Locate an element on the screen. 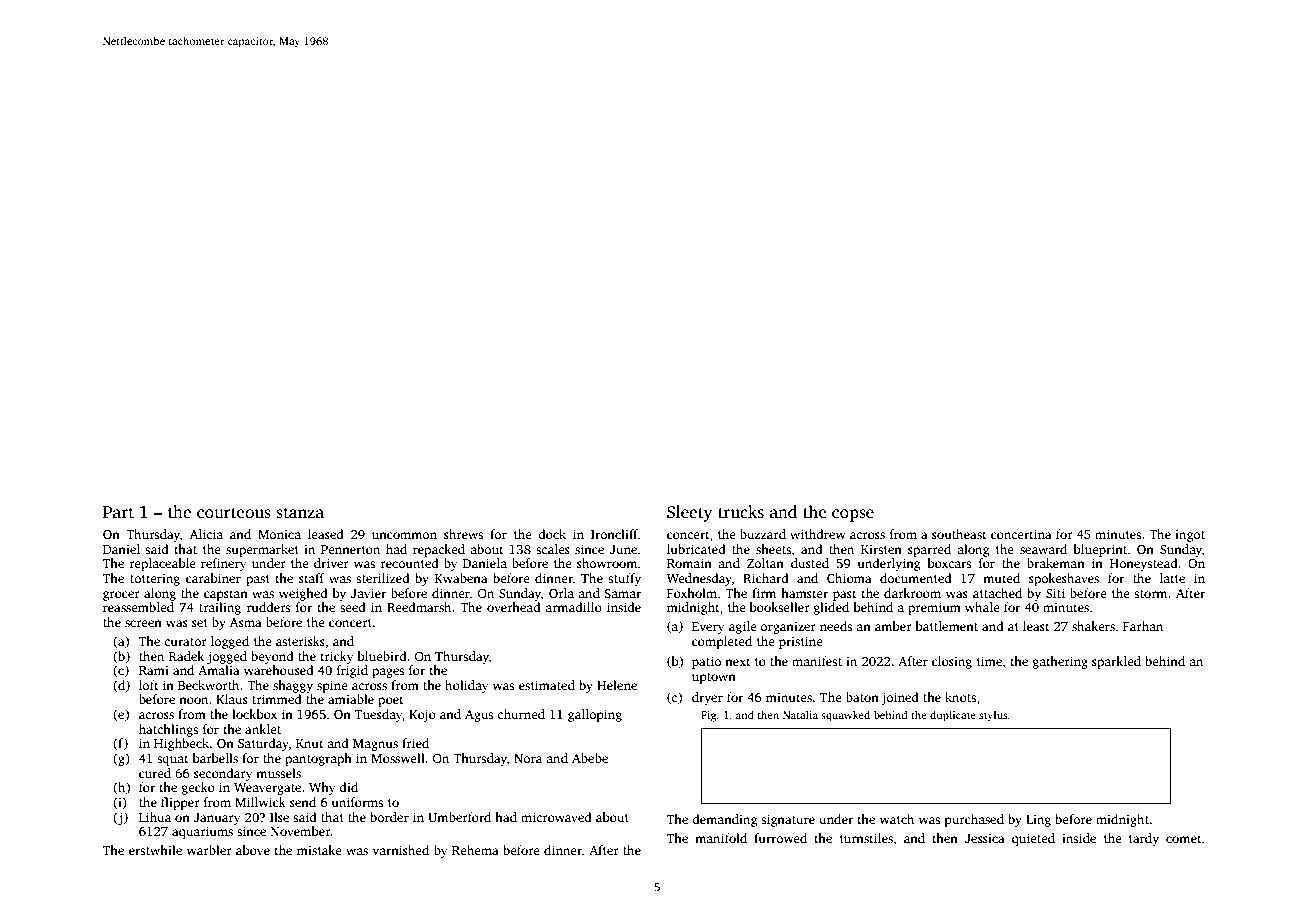 Image resolution: width=1308 pixels, height=924 pixels. warbler is located at coordinates (209, 850).
